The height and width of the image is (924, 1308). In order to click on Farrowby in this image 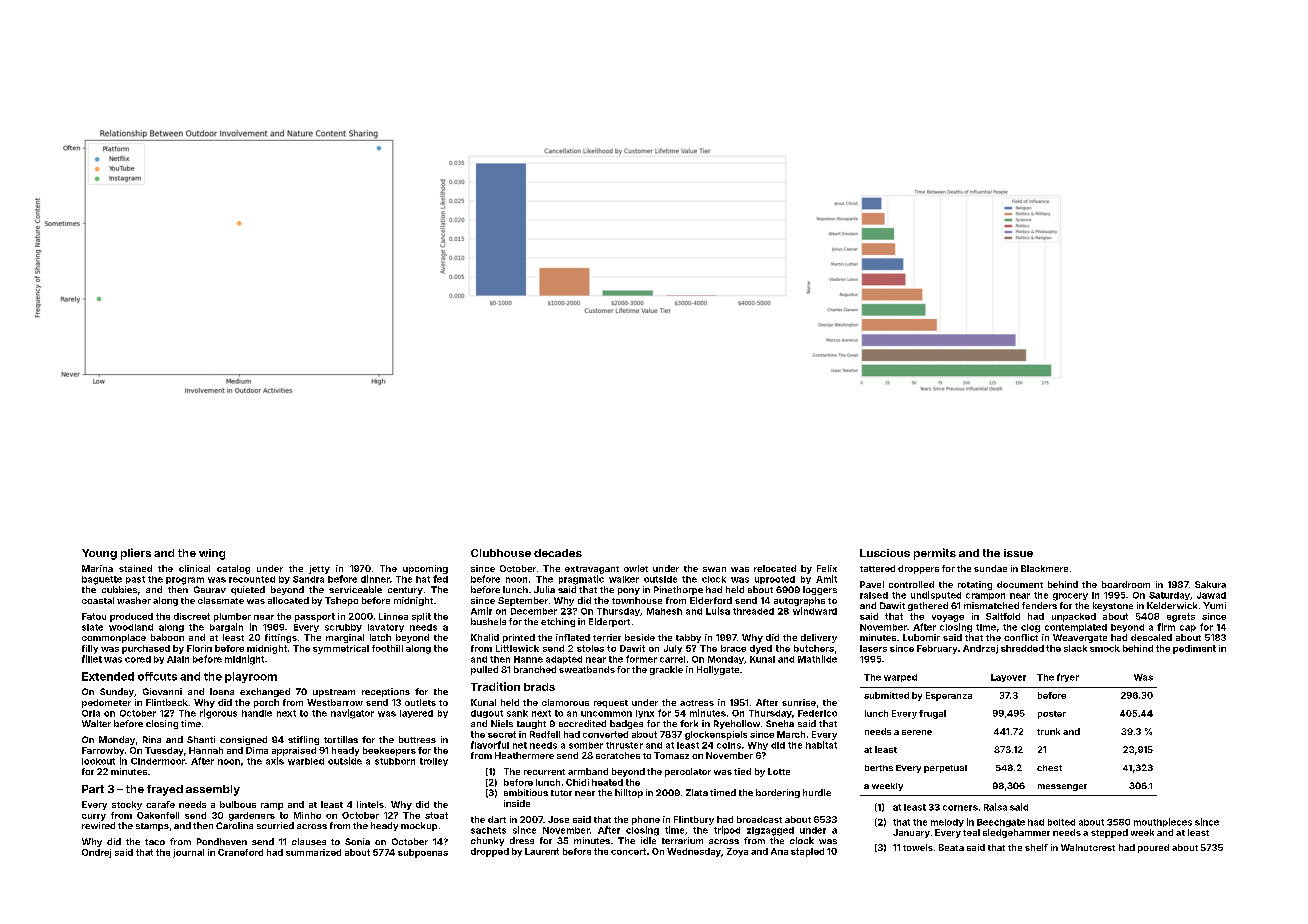, I will do `click(103, 751)`.
